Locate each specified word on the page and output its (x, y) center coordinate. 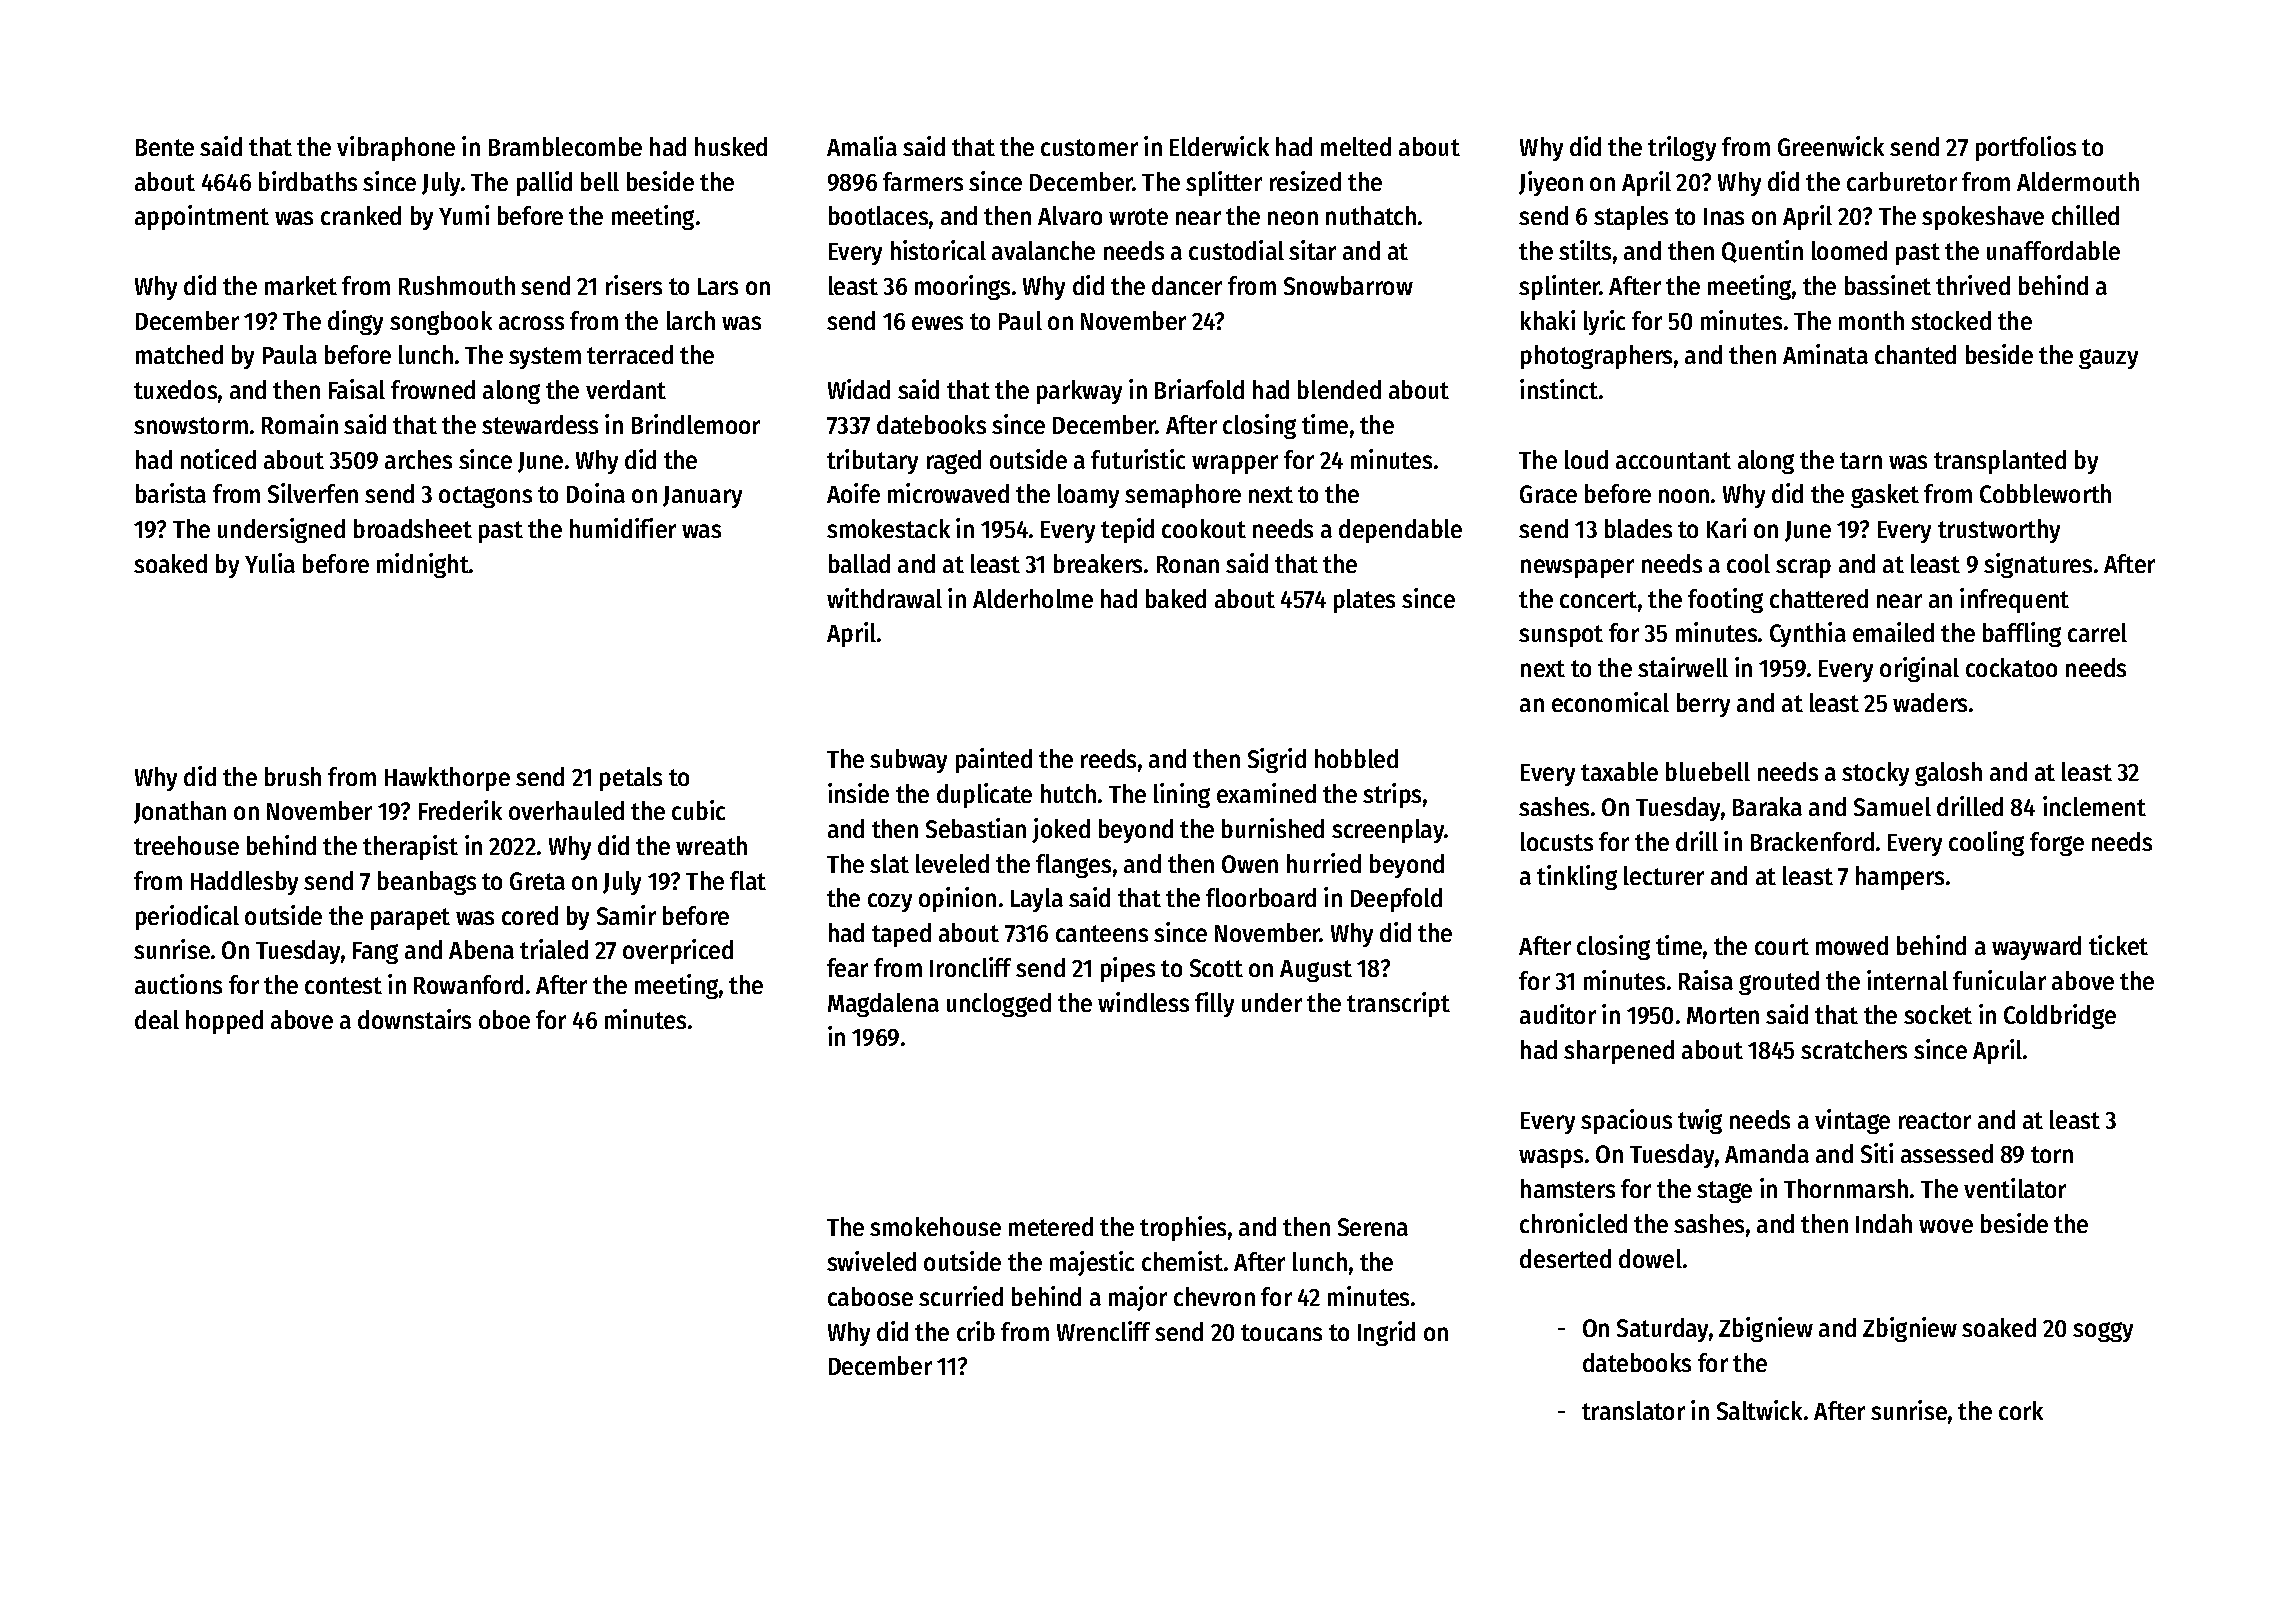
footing (1725, 600)
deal (157, 1019)
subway (908, 761)
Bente (165, 147)
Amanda (1767, 1153)
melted (1356, 146)
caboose (870, 1296)
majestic (1092, 1263)
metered (1051, 1226)
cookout (1204, 528)
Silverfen (313, 493)
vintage (1852, 1121)
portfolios (2026, 148)
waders (1930, 702)
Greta (537, 881)
